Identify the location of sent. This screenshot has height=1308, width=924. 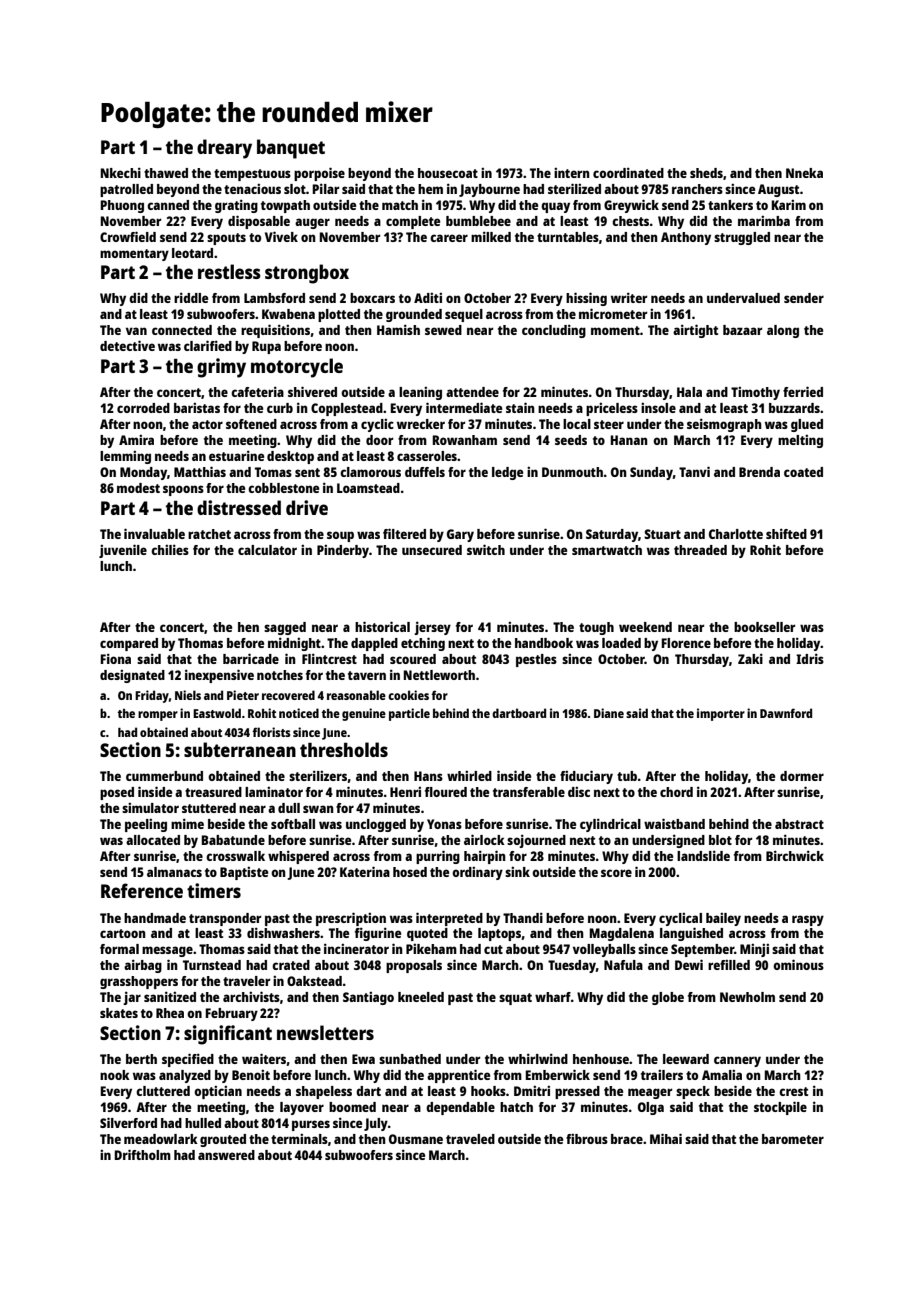
(307, 472).
